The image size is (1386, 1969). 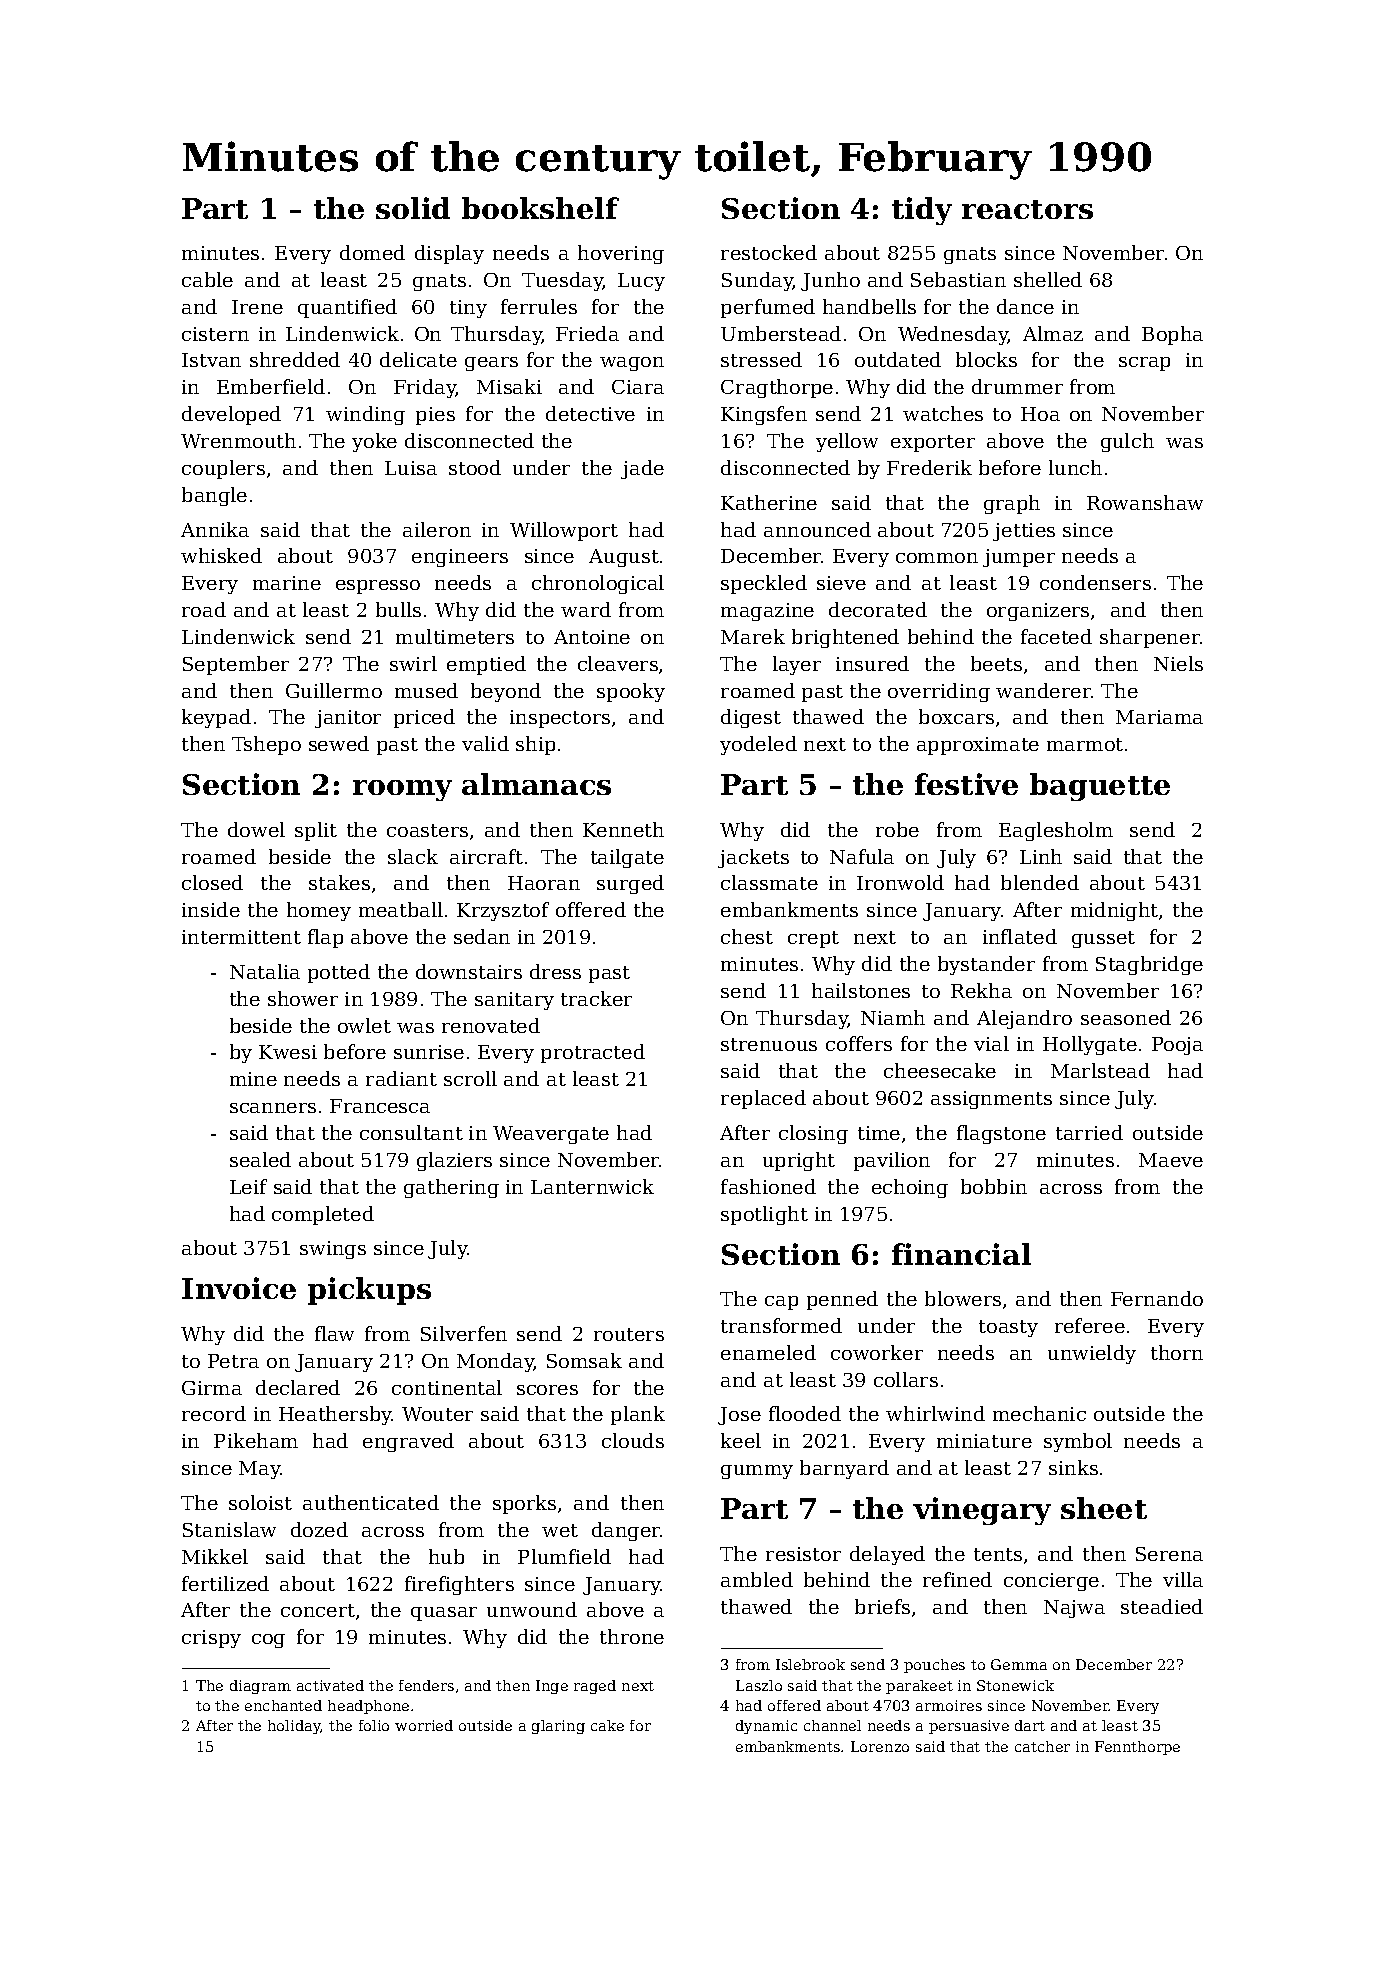 What do you see at coordinates (769, 252) in the document?
I see `restocked` at bounding box center [769, 252].
